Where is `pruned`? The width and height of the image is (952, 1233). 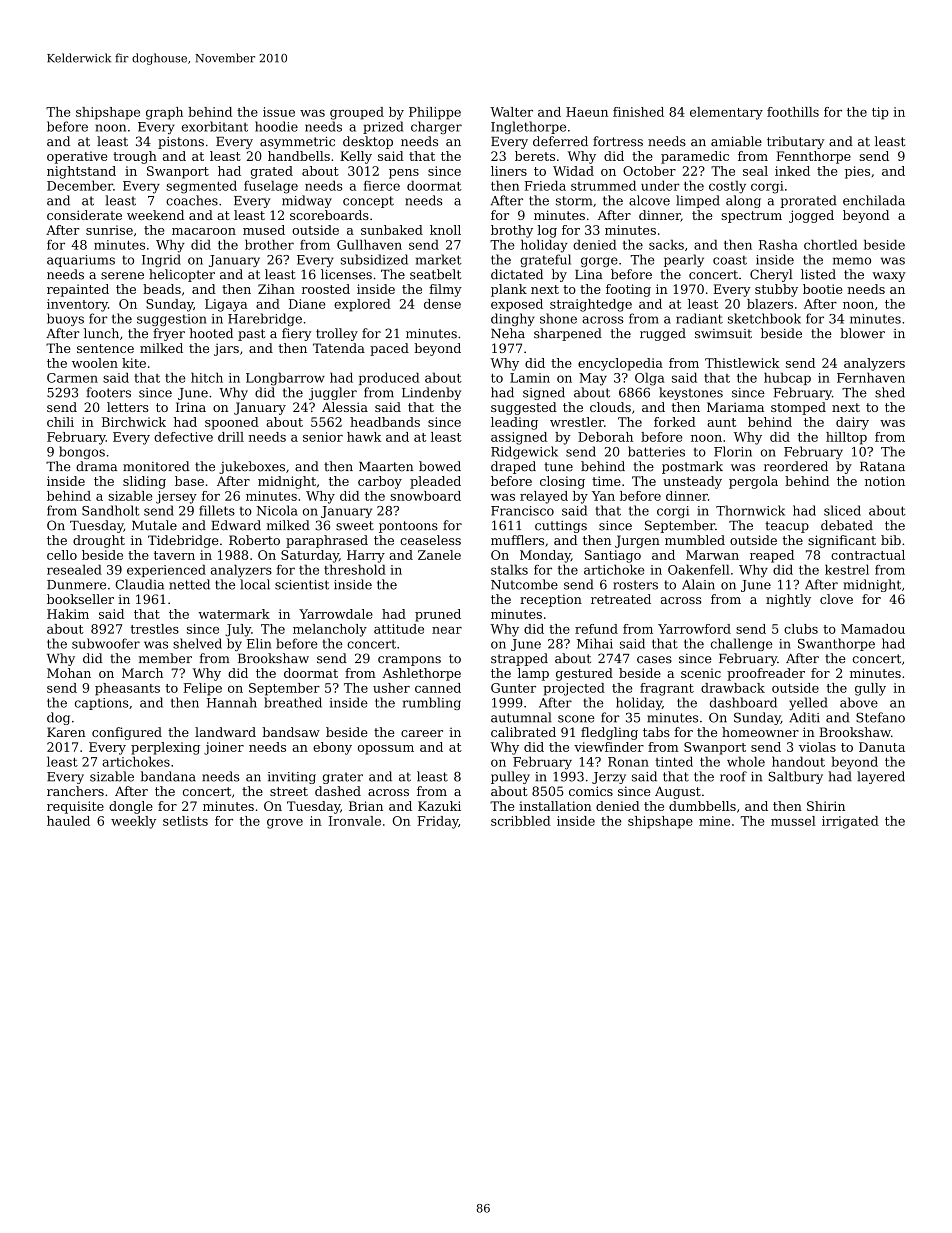
pruned is located at coordinates (438, 615).
